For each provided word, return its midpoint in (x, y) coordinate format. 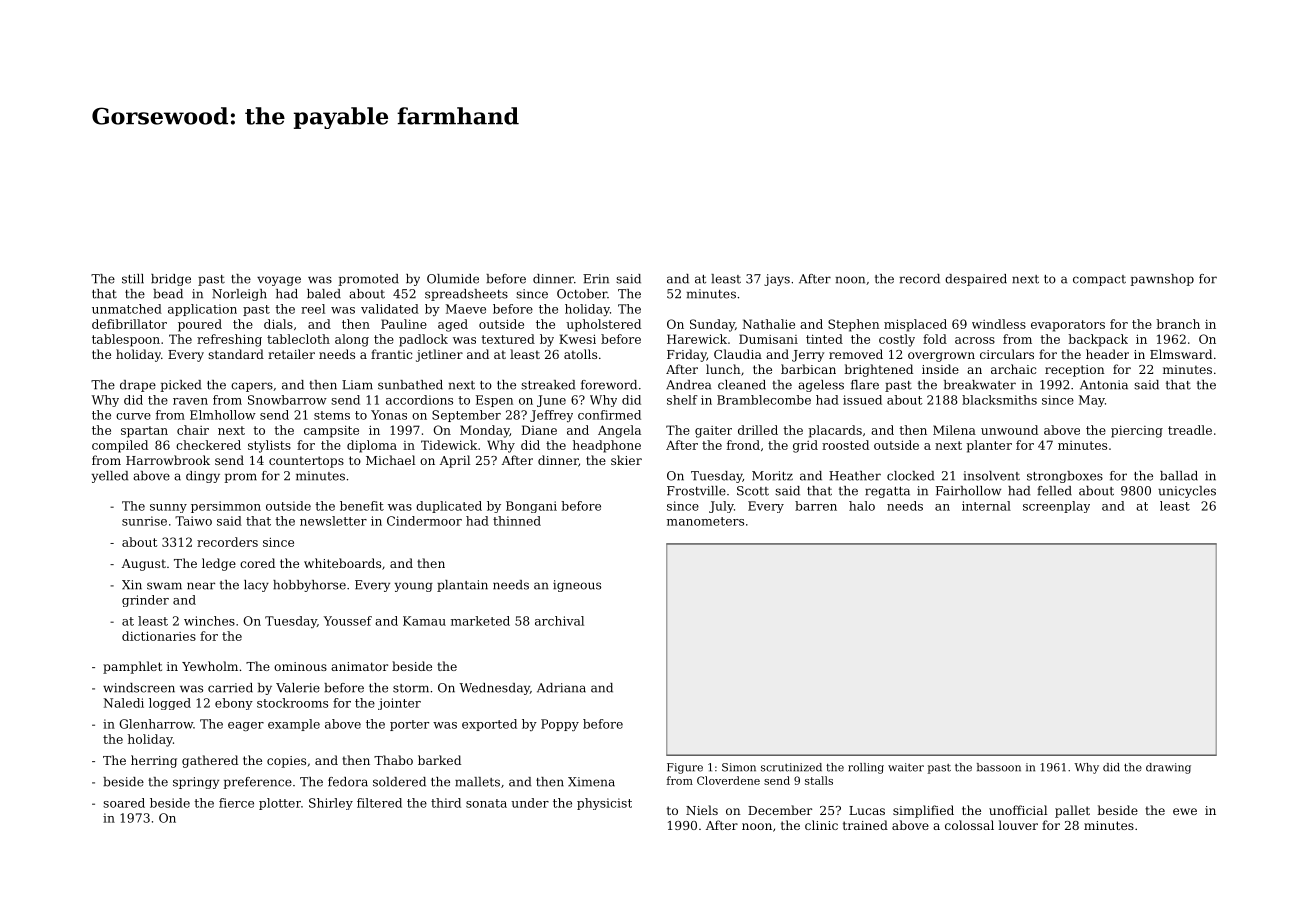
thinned (517, 521)
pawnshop (1162, 280)
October (582, 294)
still (133, 279)
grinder (145, 601)
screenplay (1056, 507)
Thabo (393, 760)
